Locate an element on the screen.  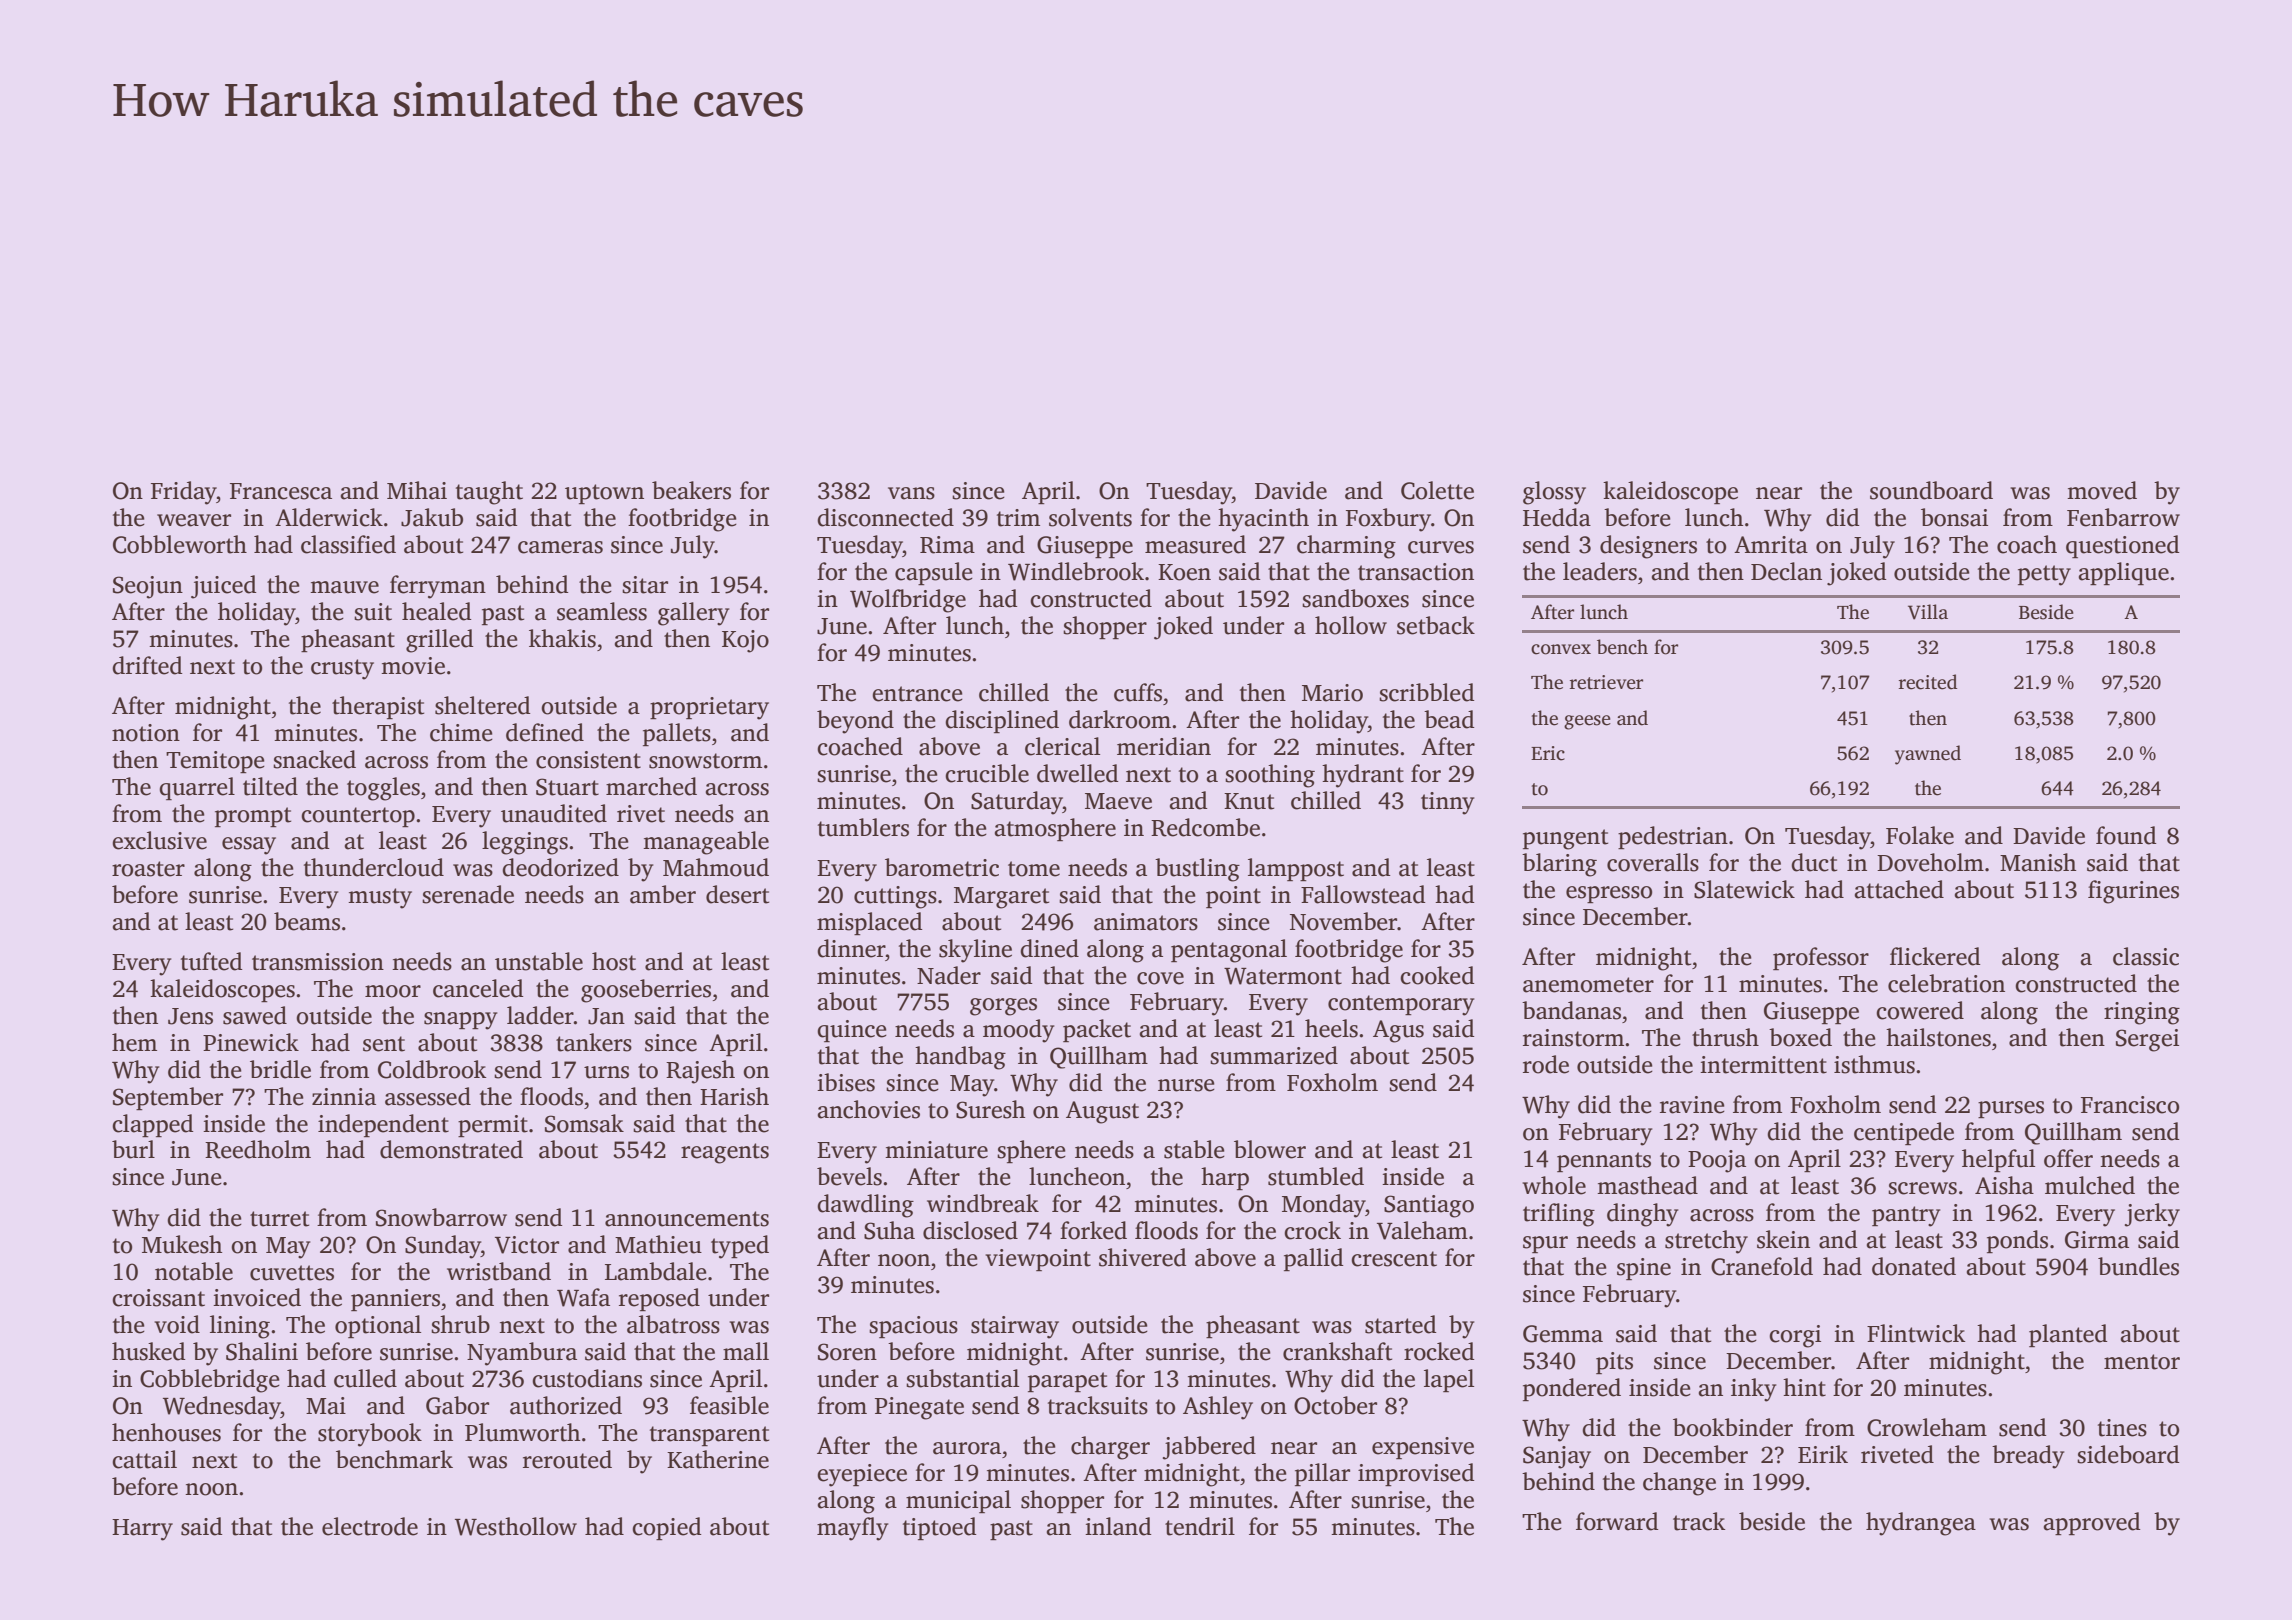
ravine is located at coordinates (1692, 1105).
